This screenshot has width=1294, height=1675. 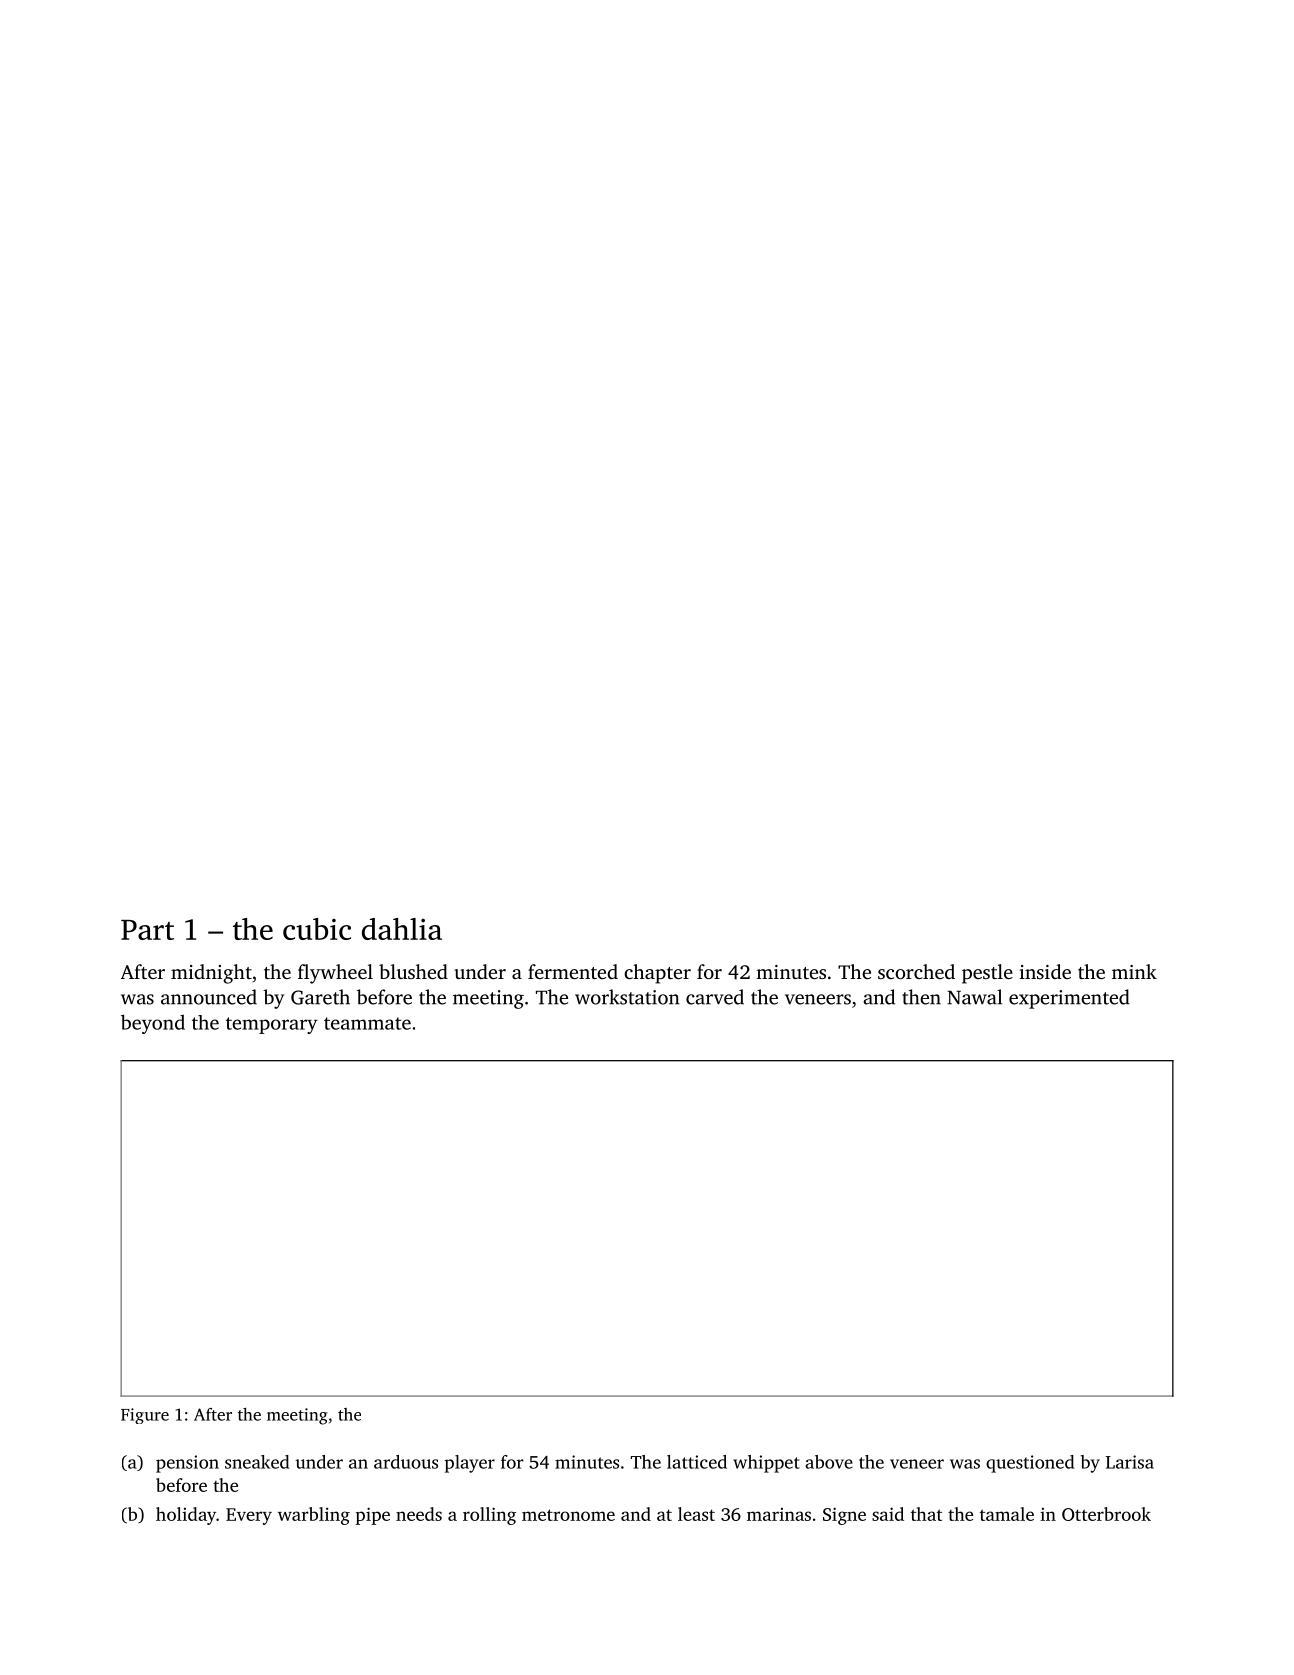 I want to click on pestle, so click(x=987, y=974).
